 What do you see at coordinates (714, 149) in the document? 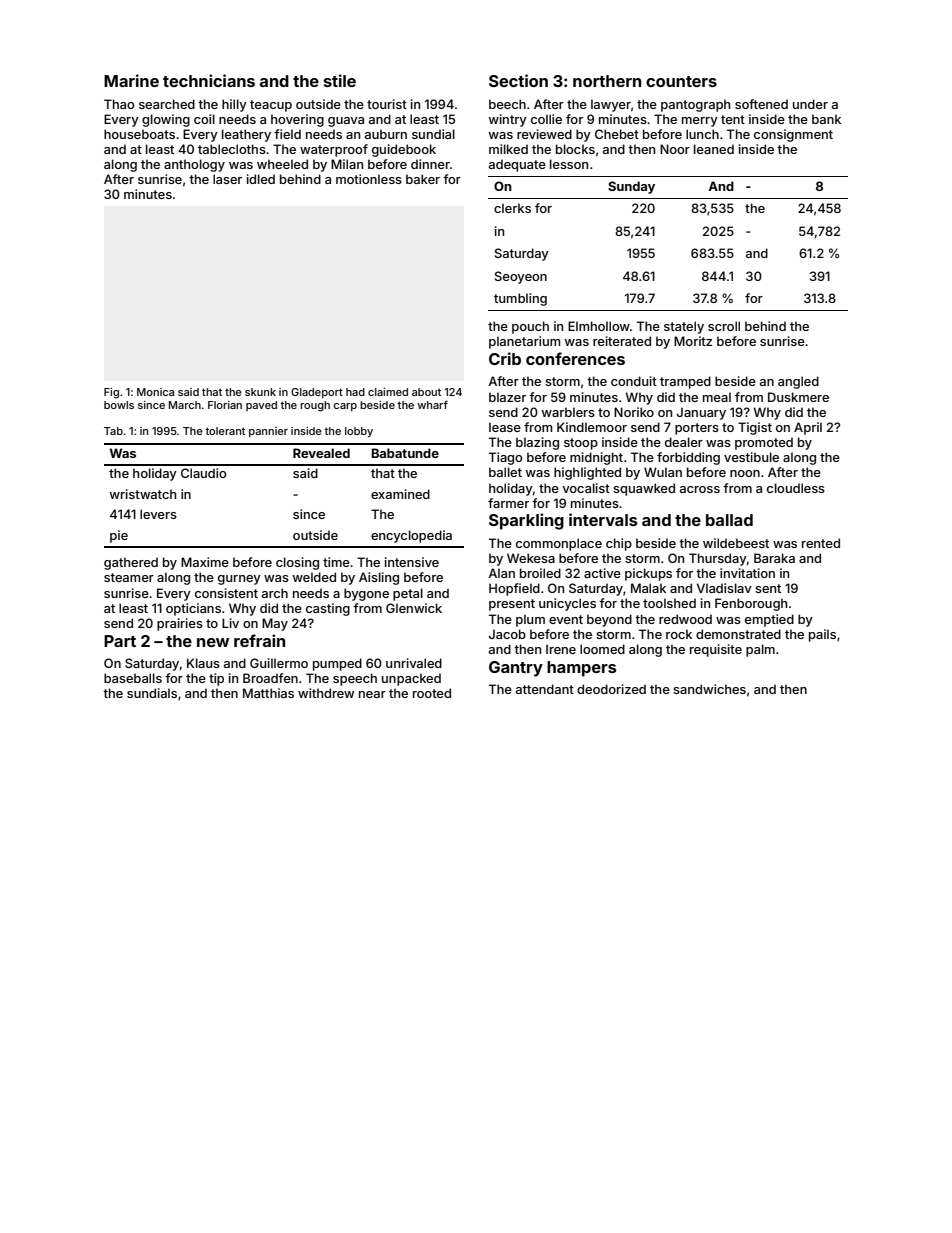
I see `leaned` at bounding box center [714, 149].
